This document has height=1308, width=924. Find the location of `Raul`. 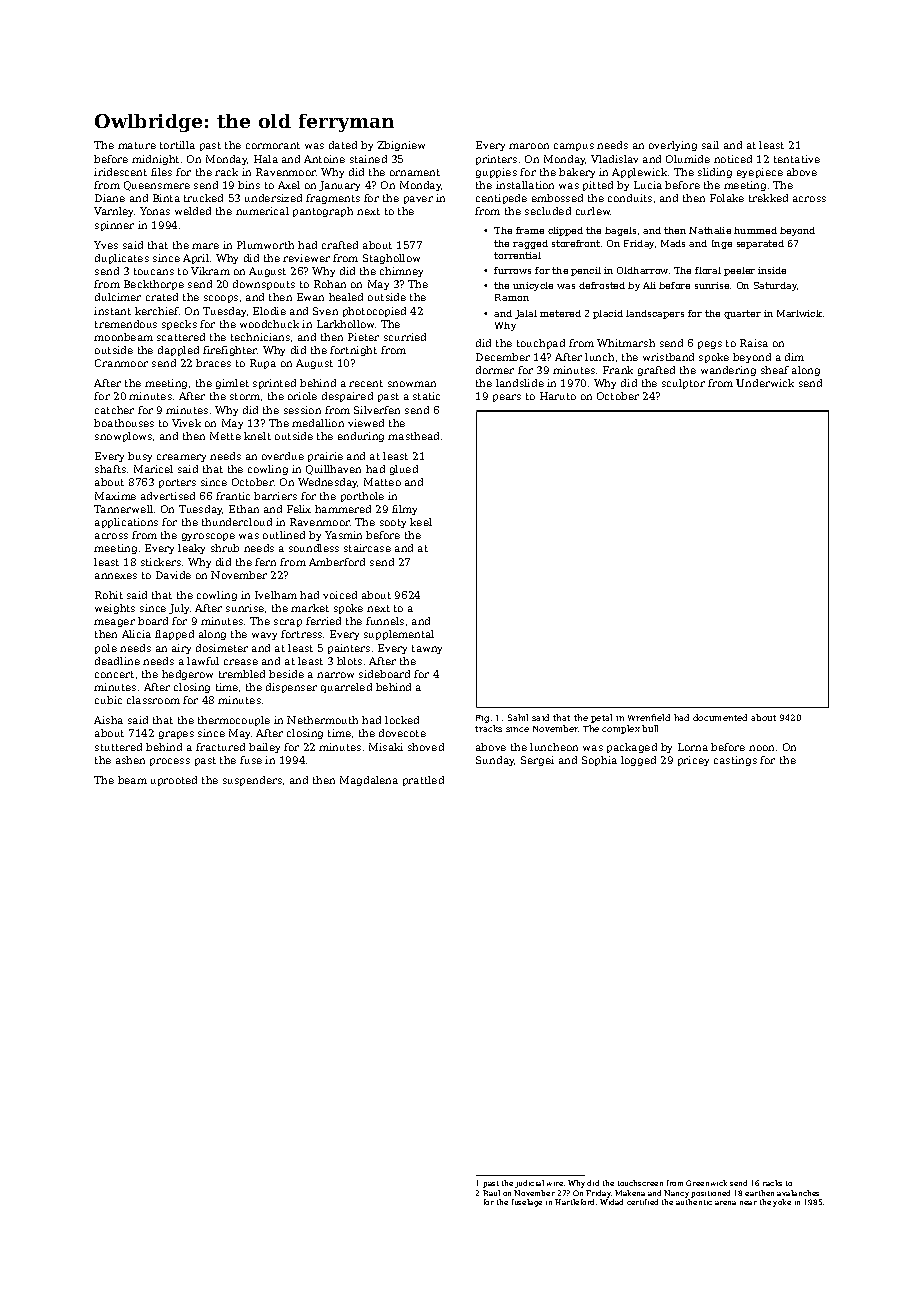

Raul is located at coordinates (491, 1193).
